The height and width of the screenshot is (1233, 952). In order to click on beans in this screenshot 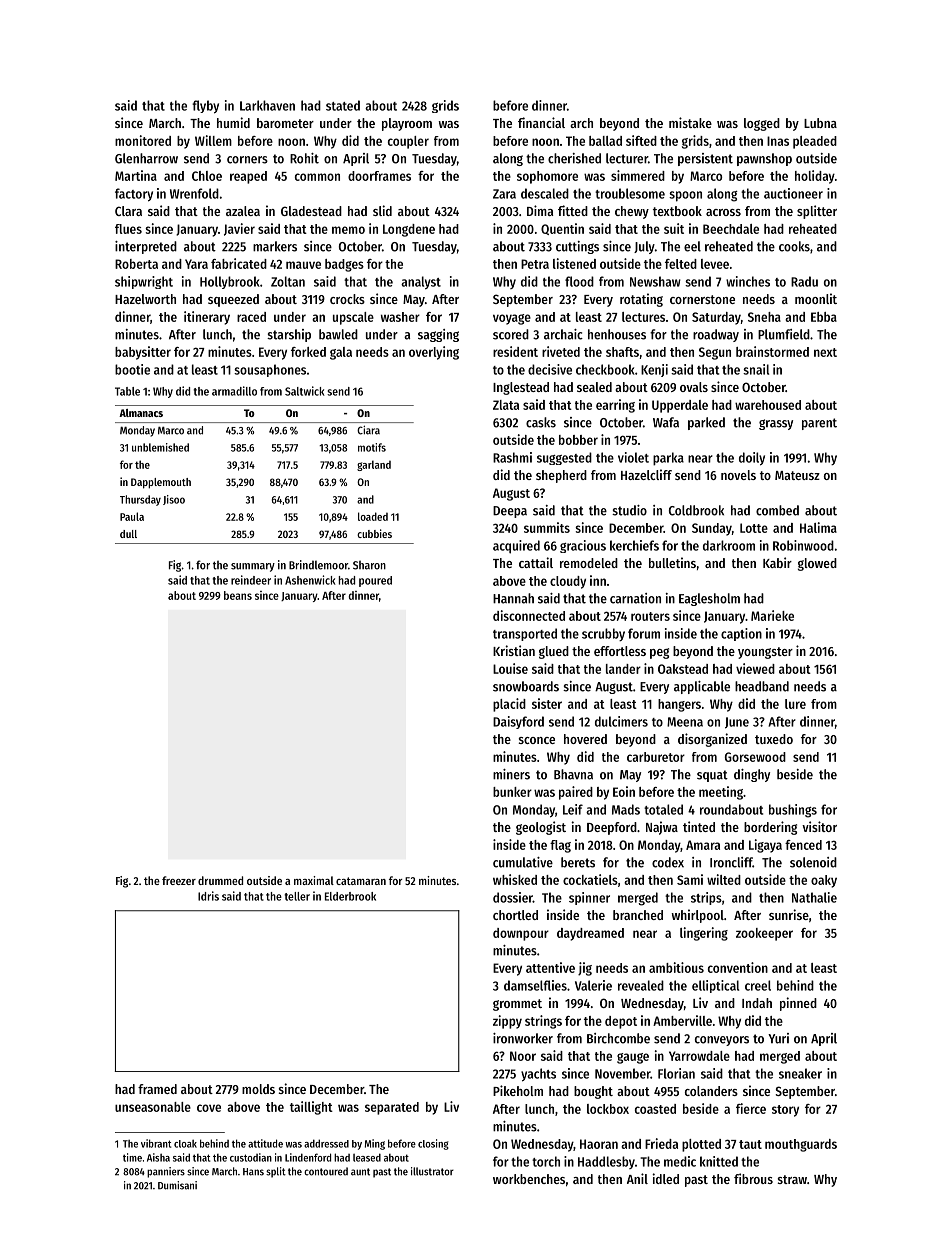, I will do `click(238, 595)`.
